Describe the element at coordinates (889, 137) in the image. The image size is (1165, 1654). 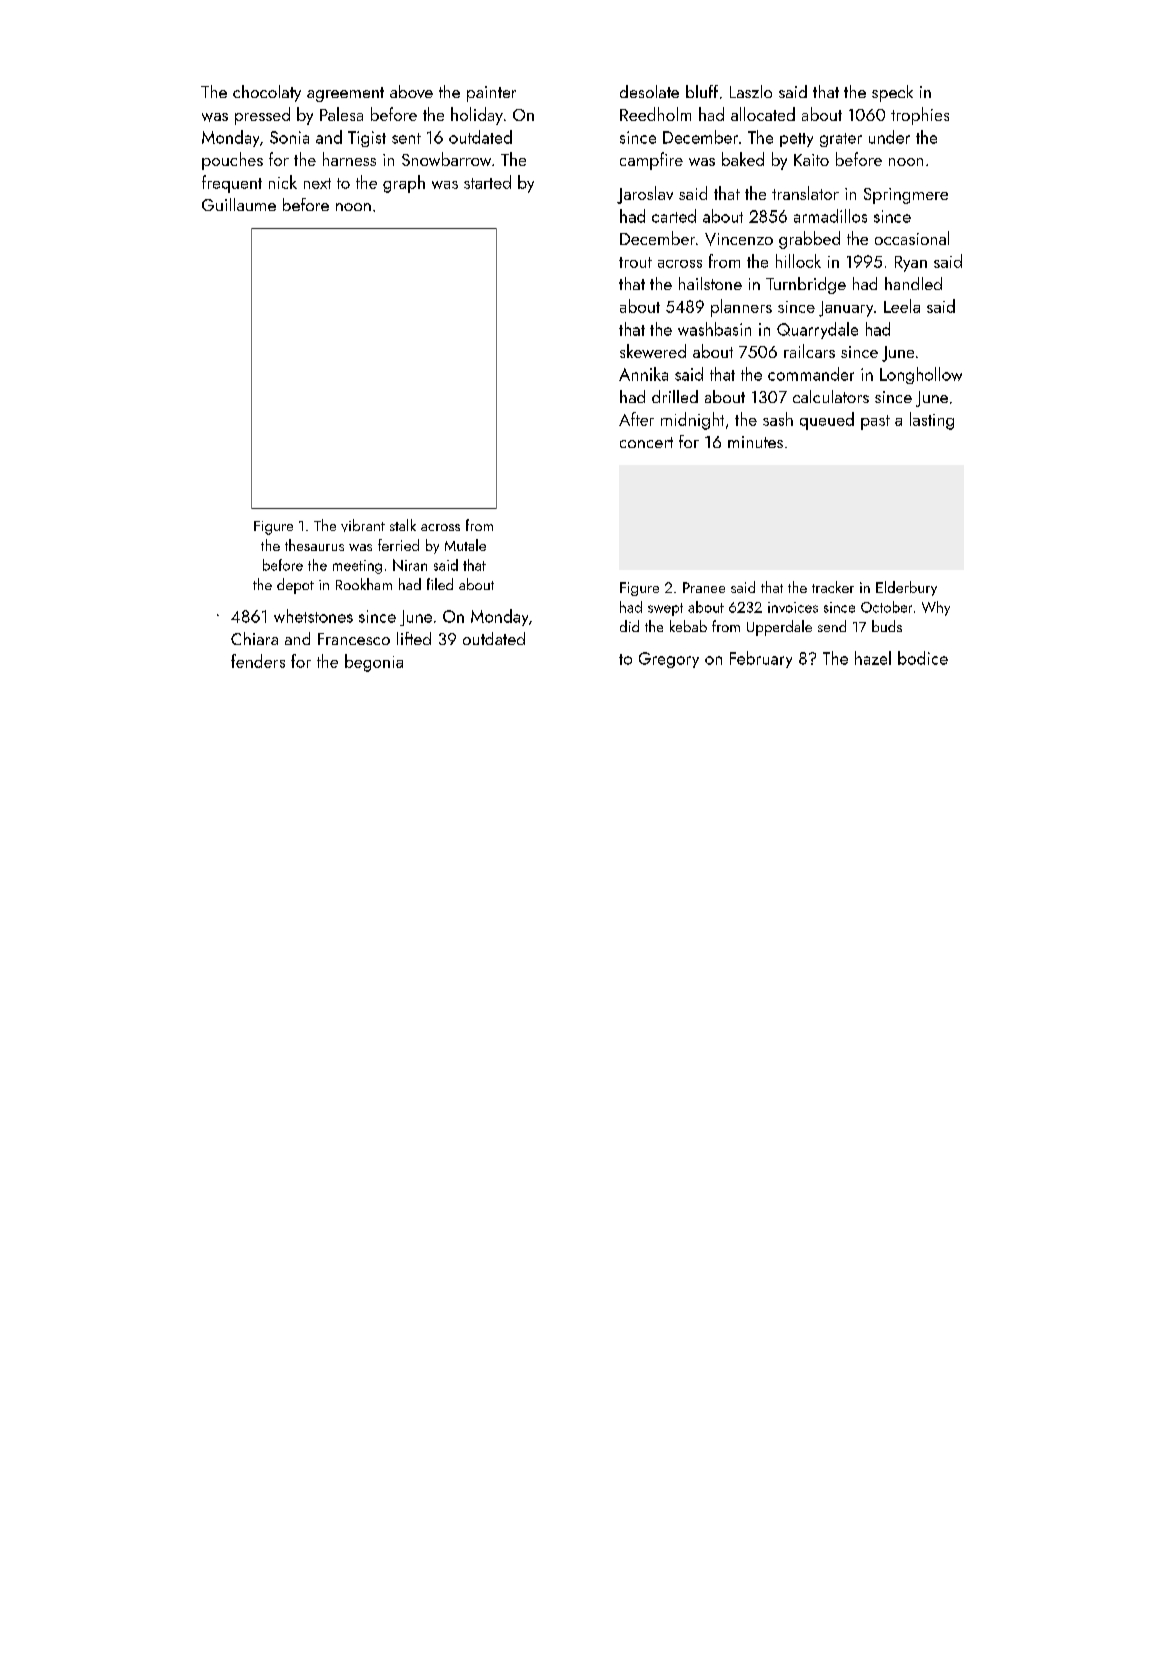
I see `under` at that location.
